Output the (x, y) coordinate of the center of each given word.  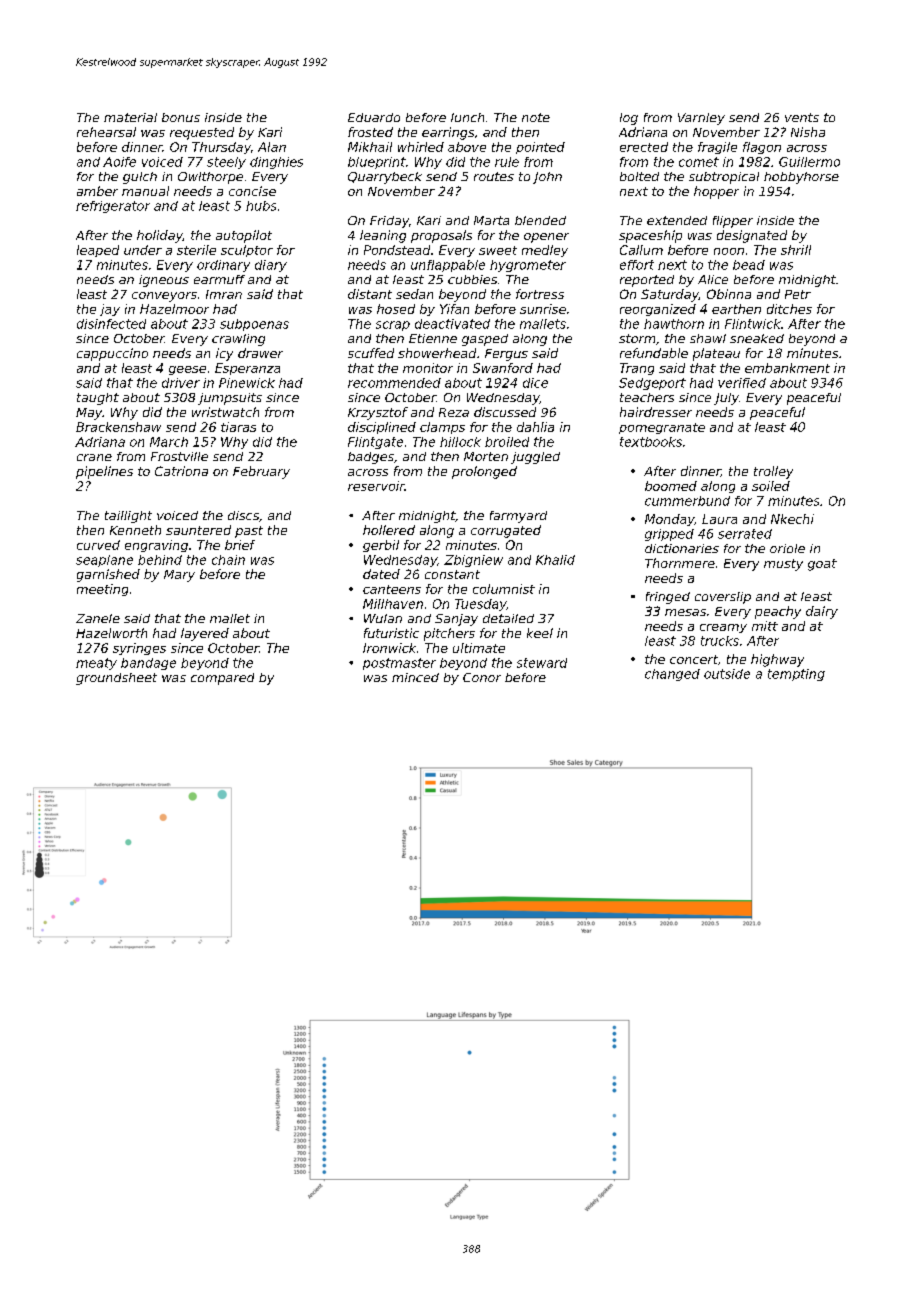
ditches (789, 309)
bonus (181, 117)
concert (694, 659)
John (547, 178)
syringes (139, 649)
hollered (389, 530)
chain (228, 560)
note (536, 117)
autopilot (244, 236)
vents (802, 117)
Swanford (503, 368)
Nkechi (792, 519)
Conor (482, 677)
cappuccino (112, 354)
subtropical (724, 178)
